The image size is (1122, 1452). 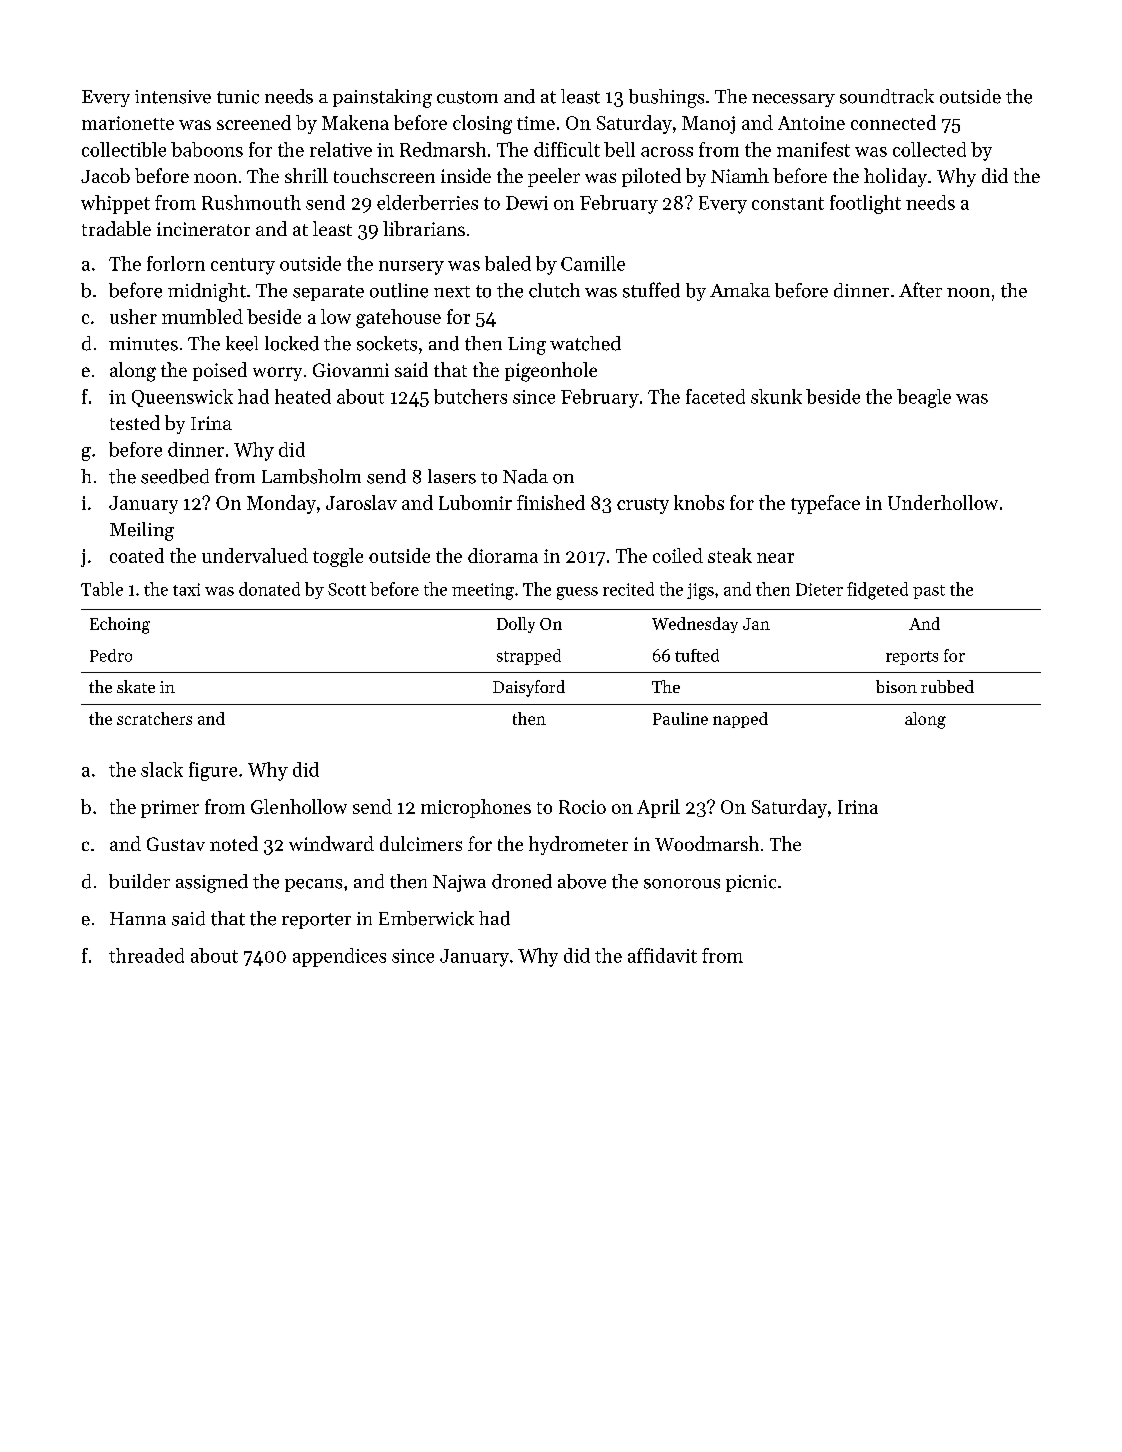 What do you see at coordinates (740, 290) in the screenshot?
I see `Amaka` at bounding box center [740, 290].
